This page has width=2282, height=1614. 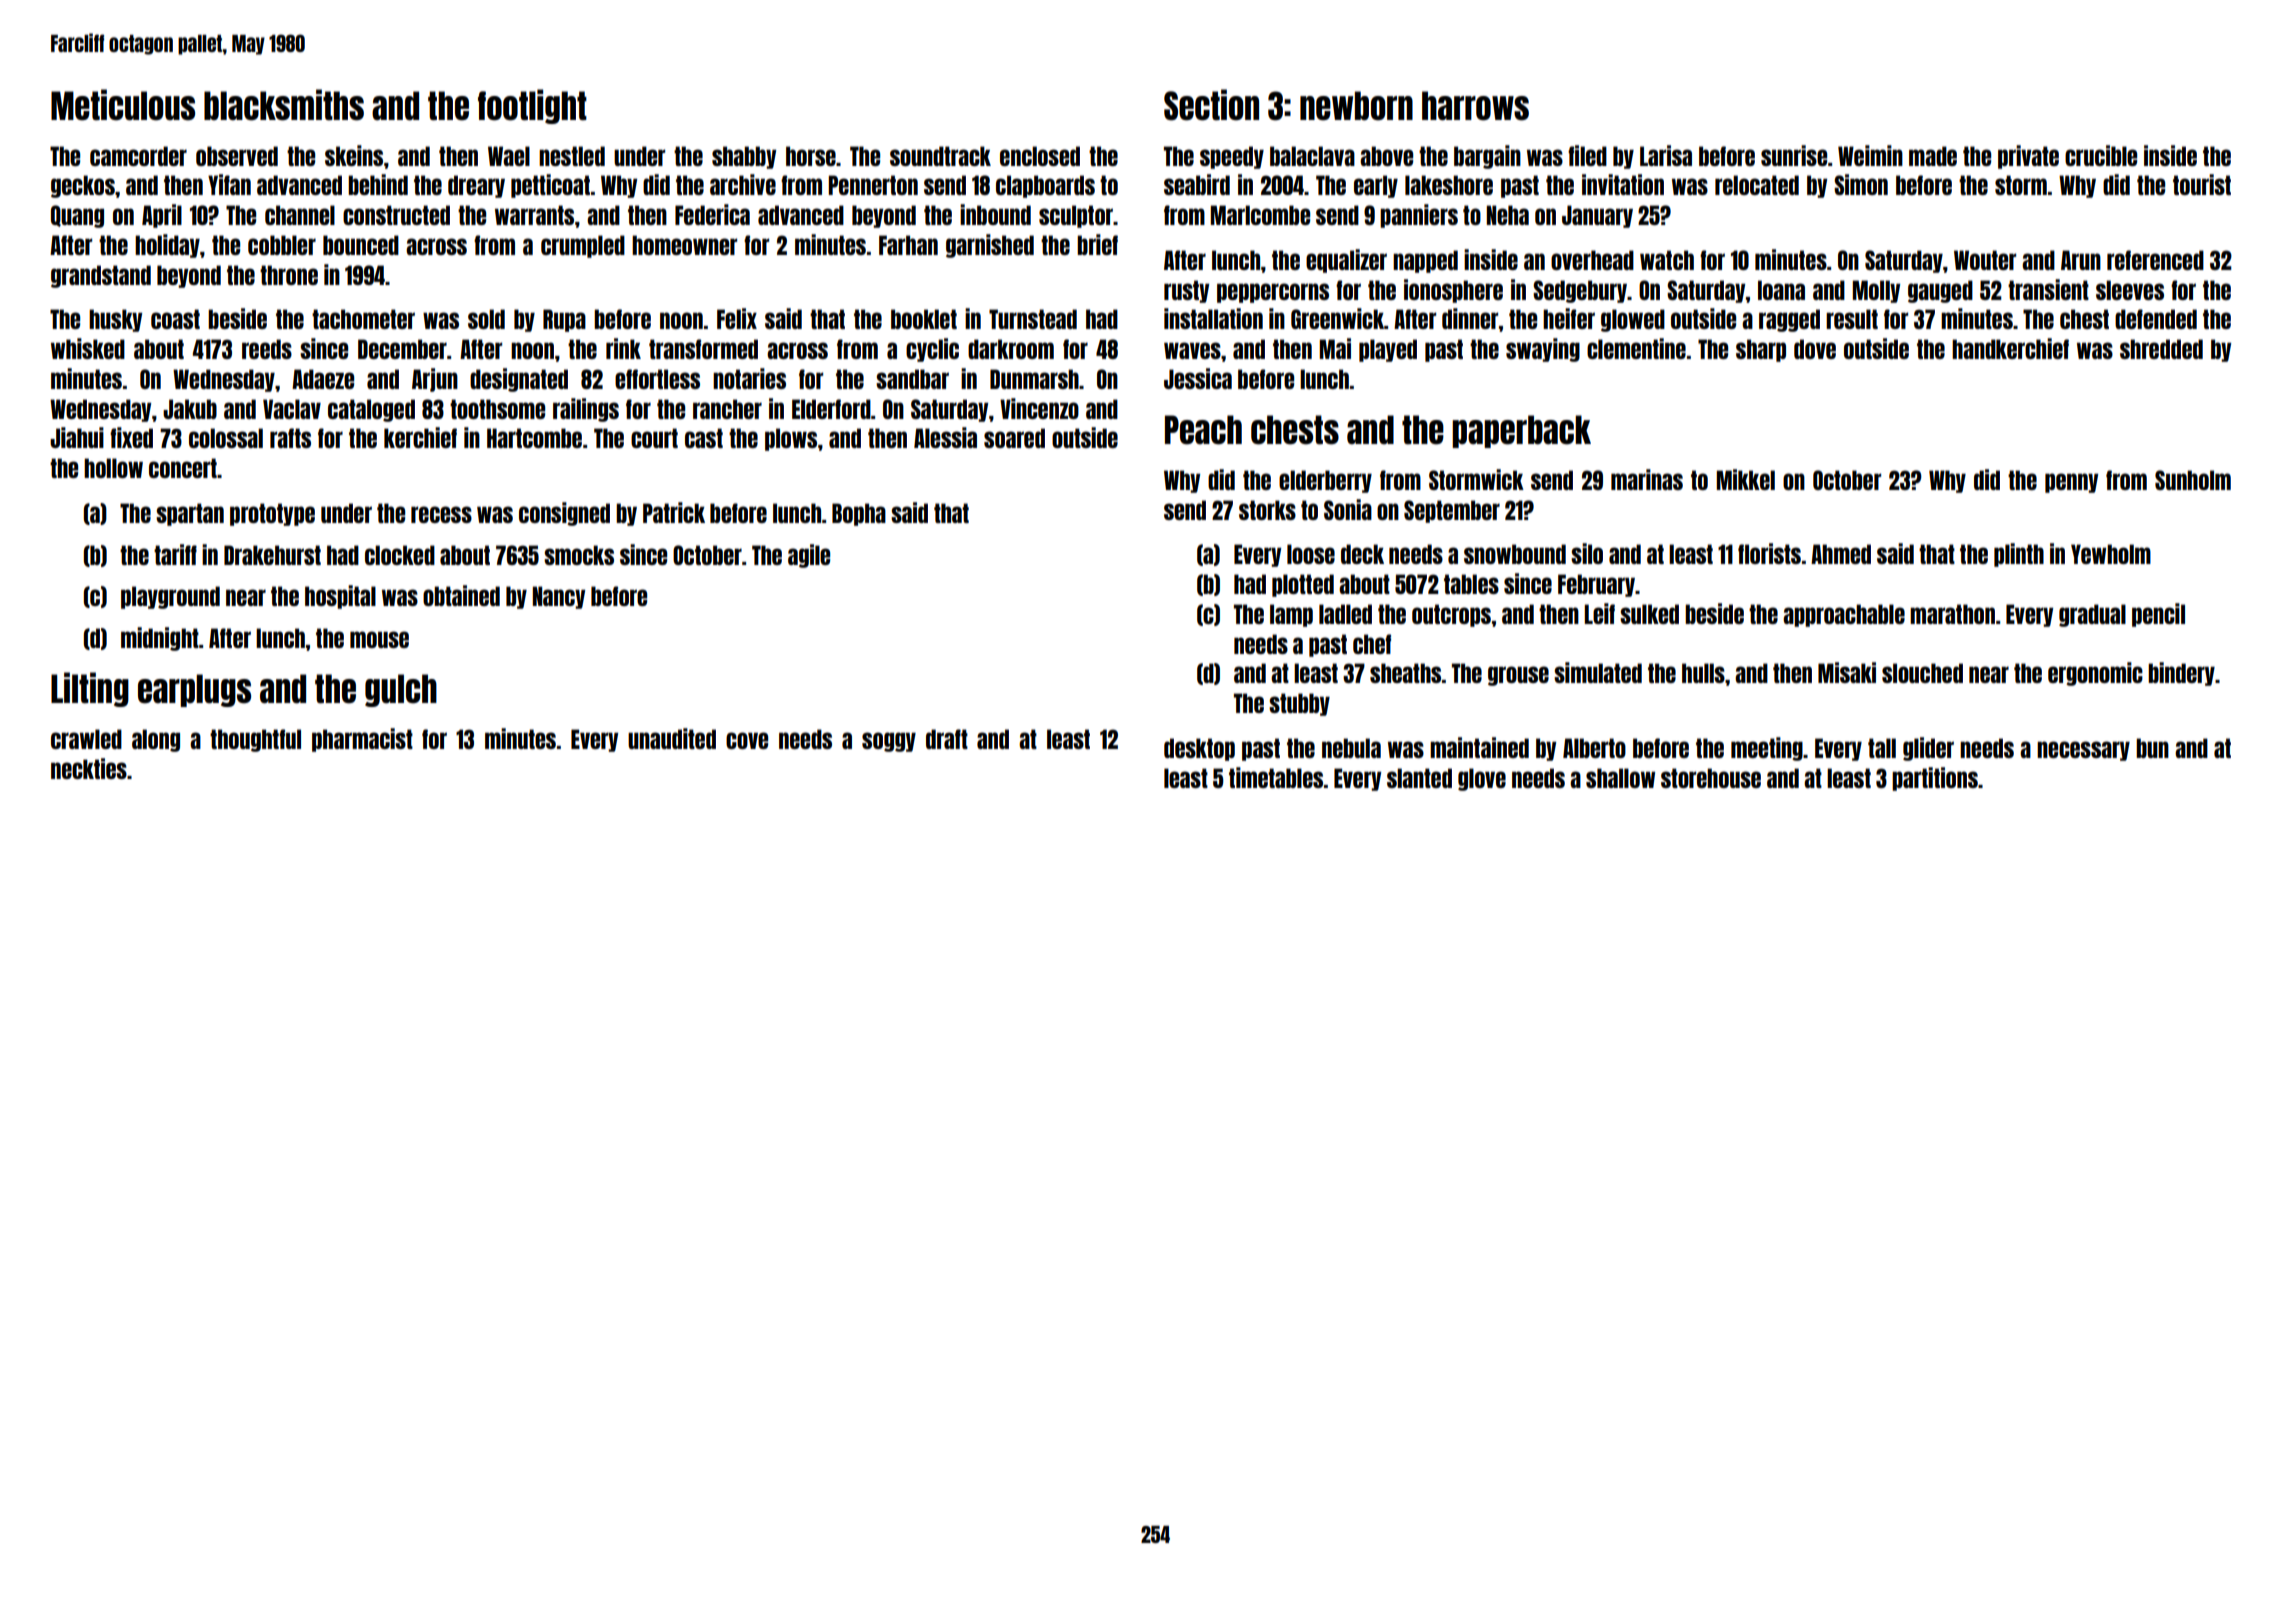 What do you see at coordinates (1475, 106) in the page?
I see `harrows` at bounding box center [1475, 106].
